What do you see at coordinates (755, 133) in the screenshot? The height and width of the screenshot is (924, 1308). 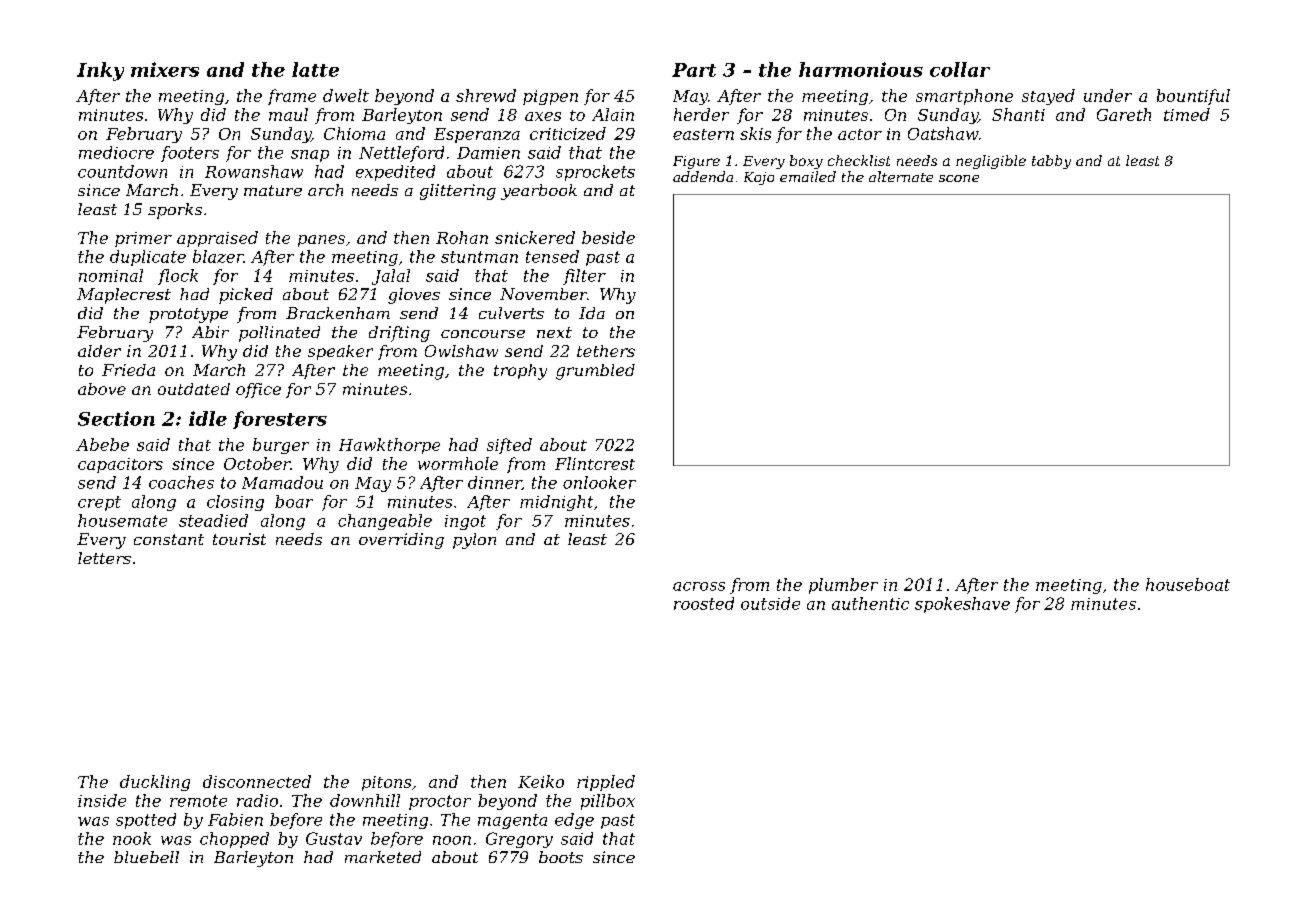 I see `skis` at bounding box center [755, 133].
